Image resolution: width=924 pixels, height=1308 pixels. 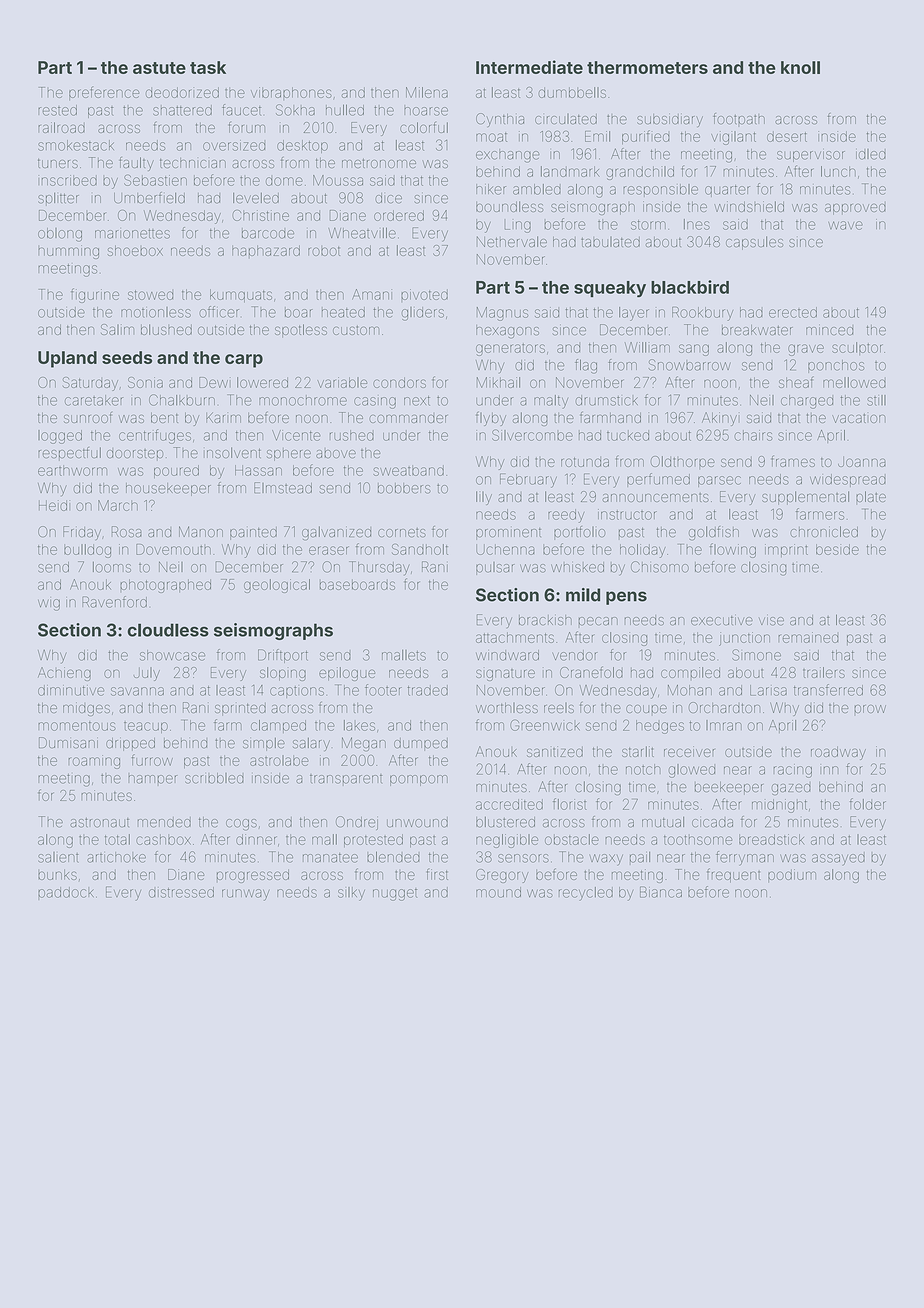 What do you see at coordinates (484, 498) in the page?
I see `lily` at bounding box center [484, 498].
